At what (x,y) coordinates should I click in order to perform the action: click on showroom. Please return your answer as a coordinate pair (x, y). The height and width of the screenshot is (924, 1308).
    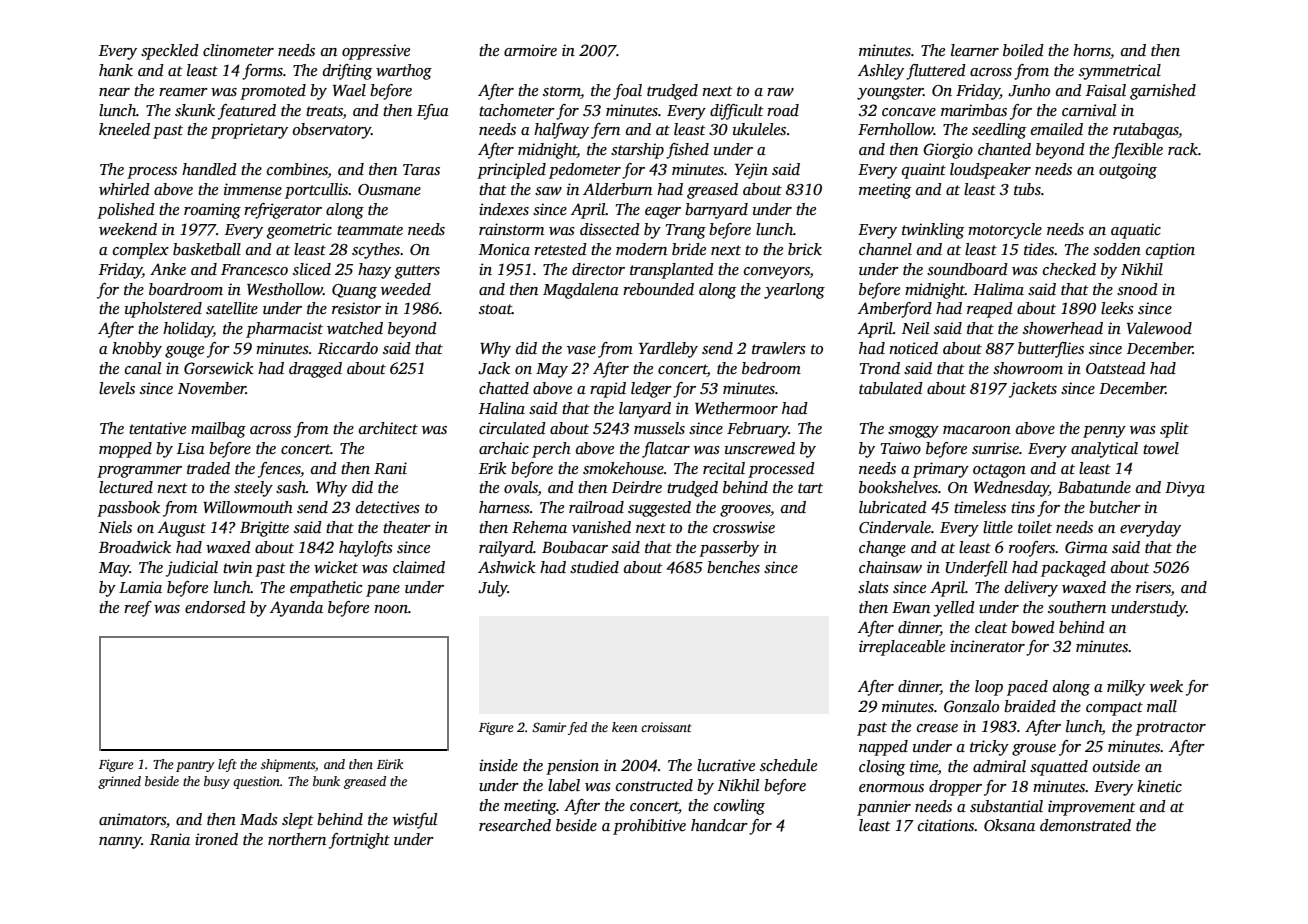
    Looking at the image, I should click on (1028, 368).
